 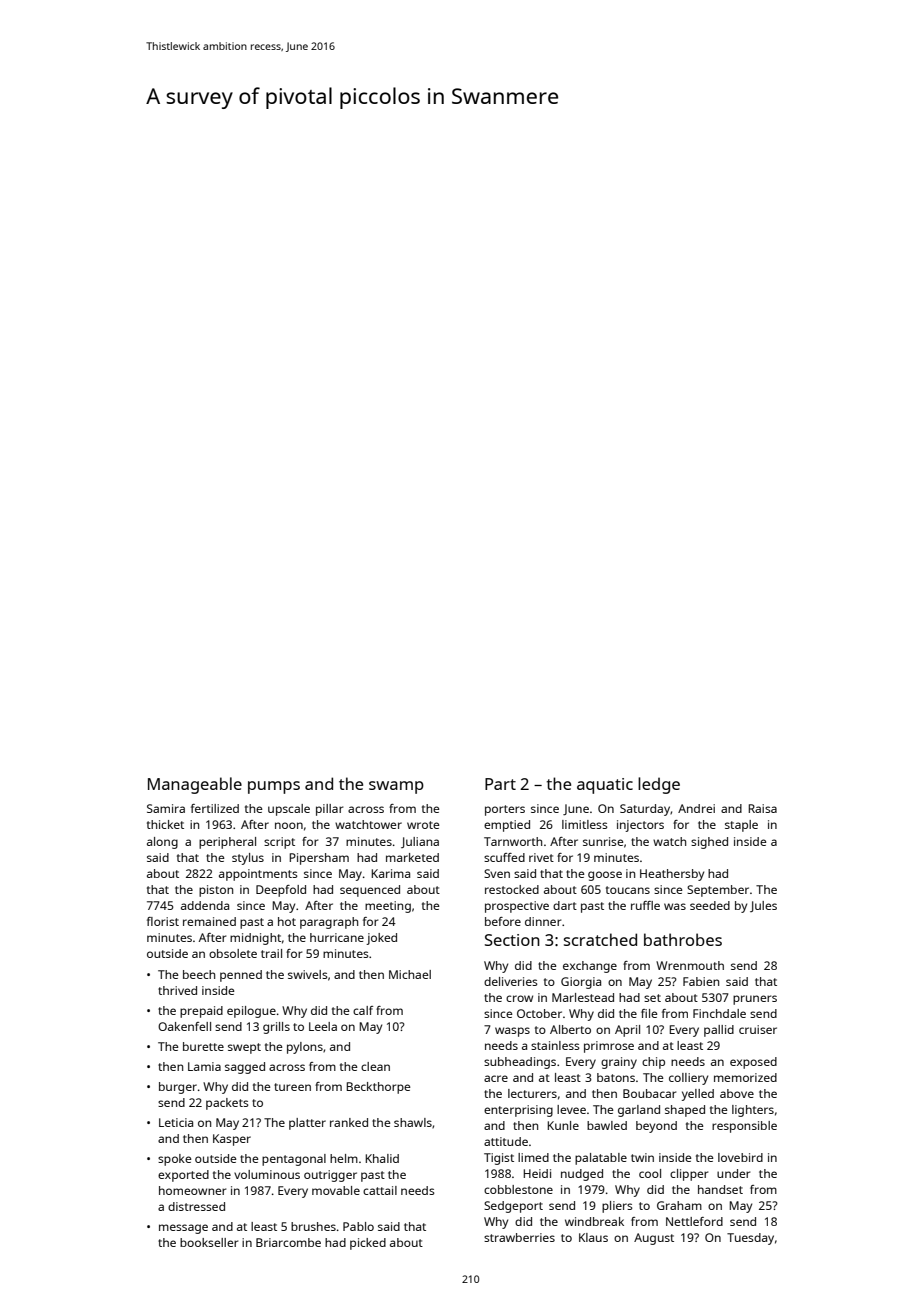 What do you see at coordinates (600, 939) in the document?
I see `scratched` at bounding box center [600, 939].
